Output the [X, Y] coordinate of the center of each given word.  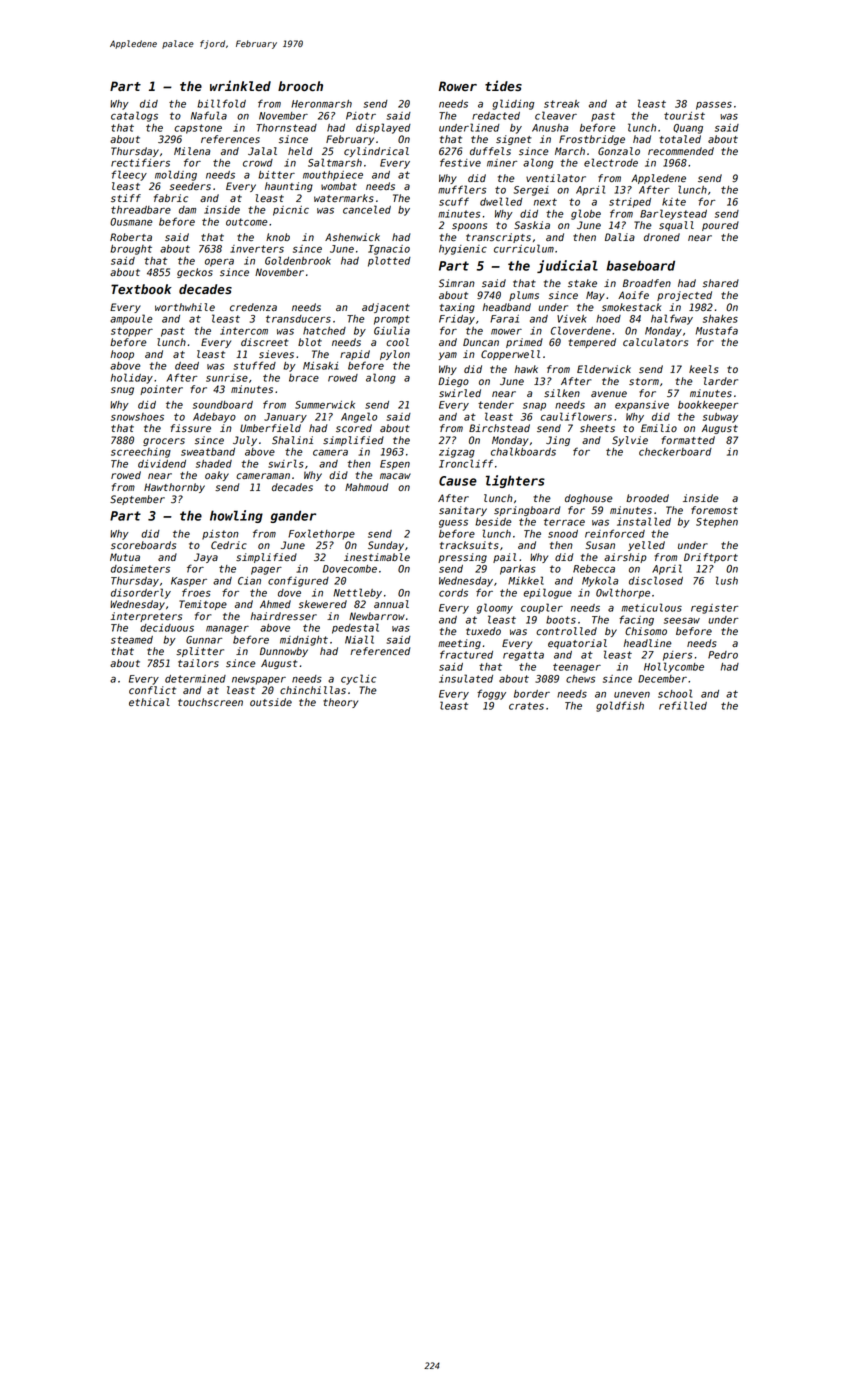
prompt [392, 320]
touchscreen [210, 702]
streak [561, 104]
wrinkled [240, 85]
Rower [458, 86]
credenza [253, 307]
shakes [720, 319]
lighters [515, 481]
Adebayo [214, 418]
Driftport [711, 558]
